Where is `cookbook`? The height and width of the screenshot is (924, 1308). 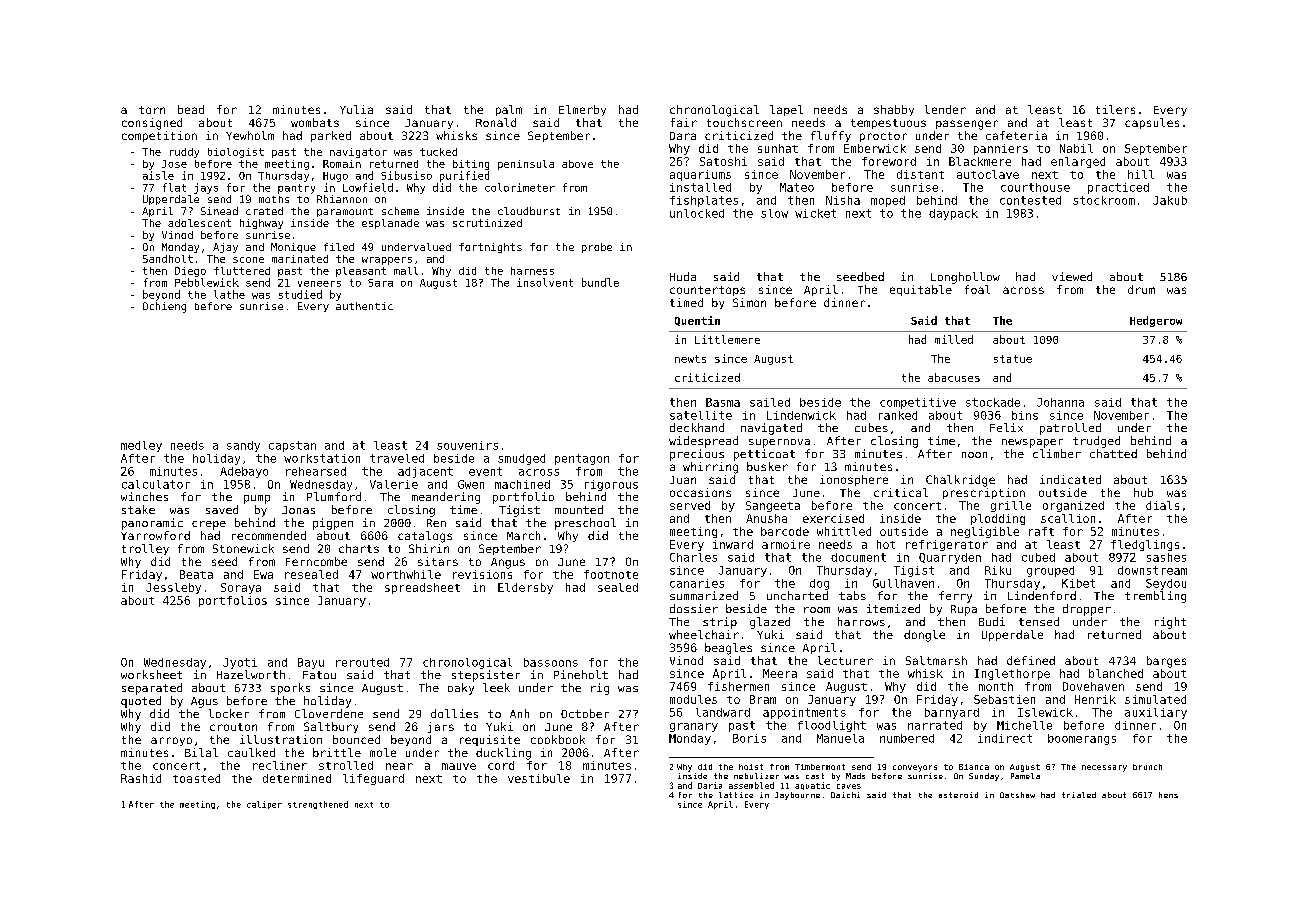
cookbook is located at coordinates (558, 739).
